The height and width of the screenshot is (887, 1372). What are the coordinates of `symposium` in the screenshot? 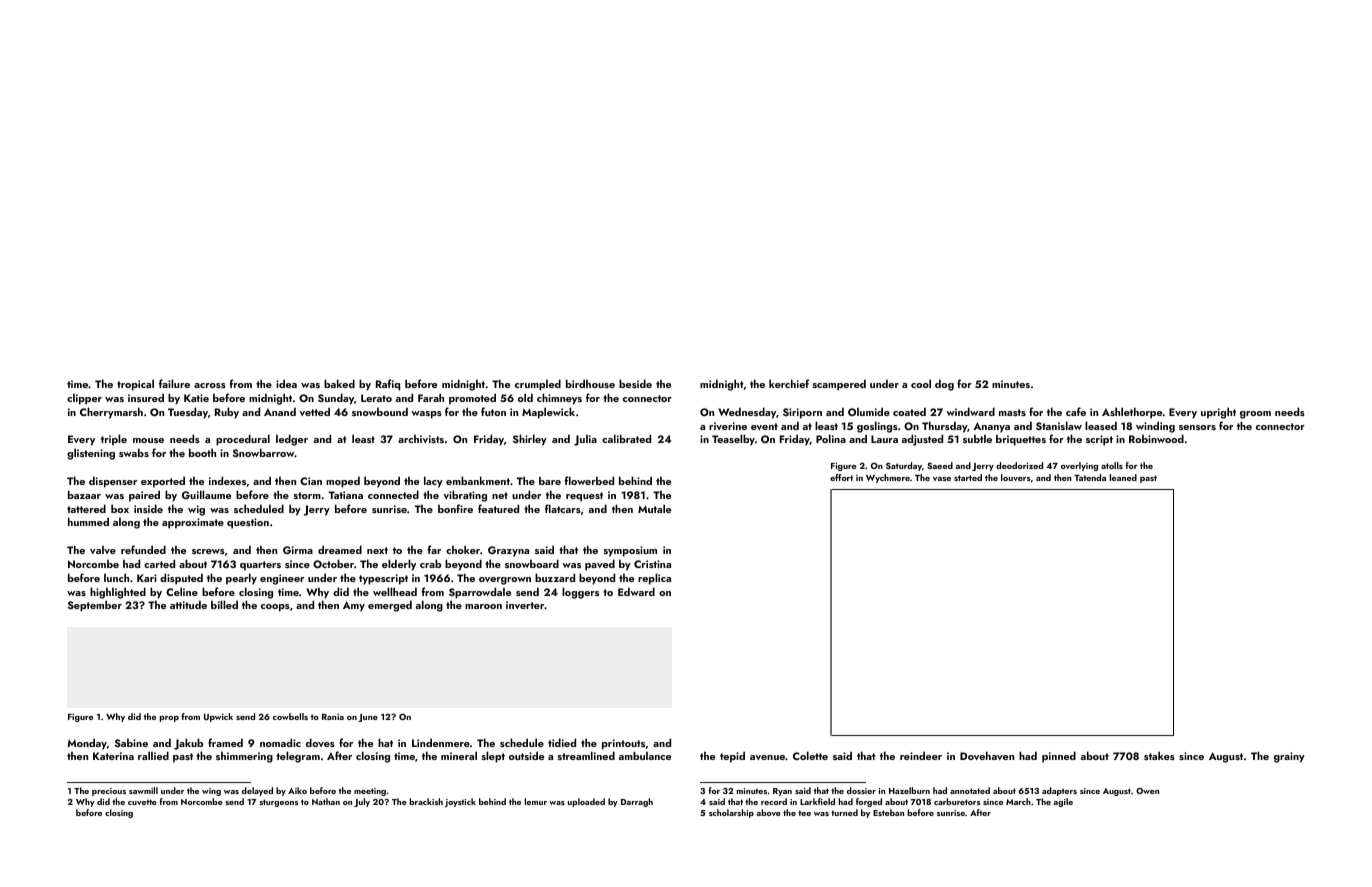 It's located at (630, 551).
